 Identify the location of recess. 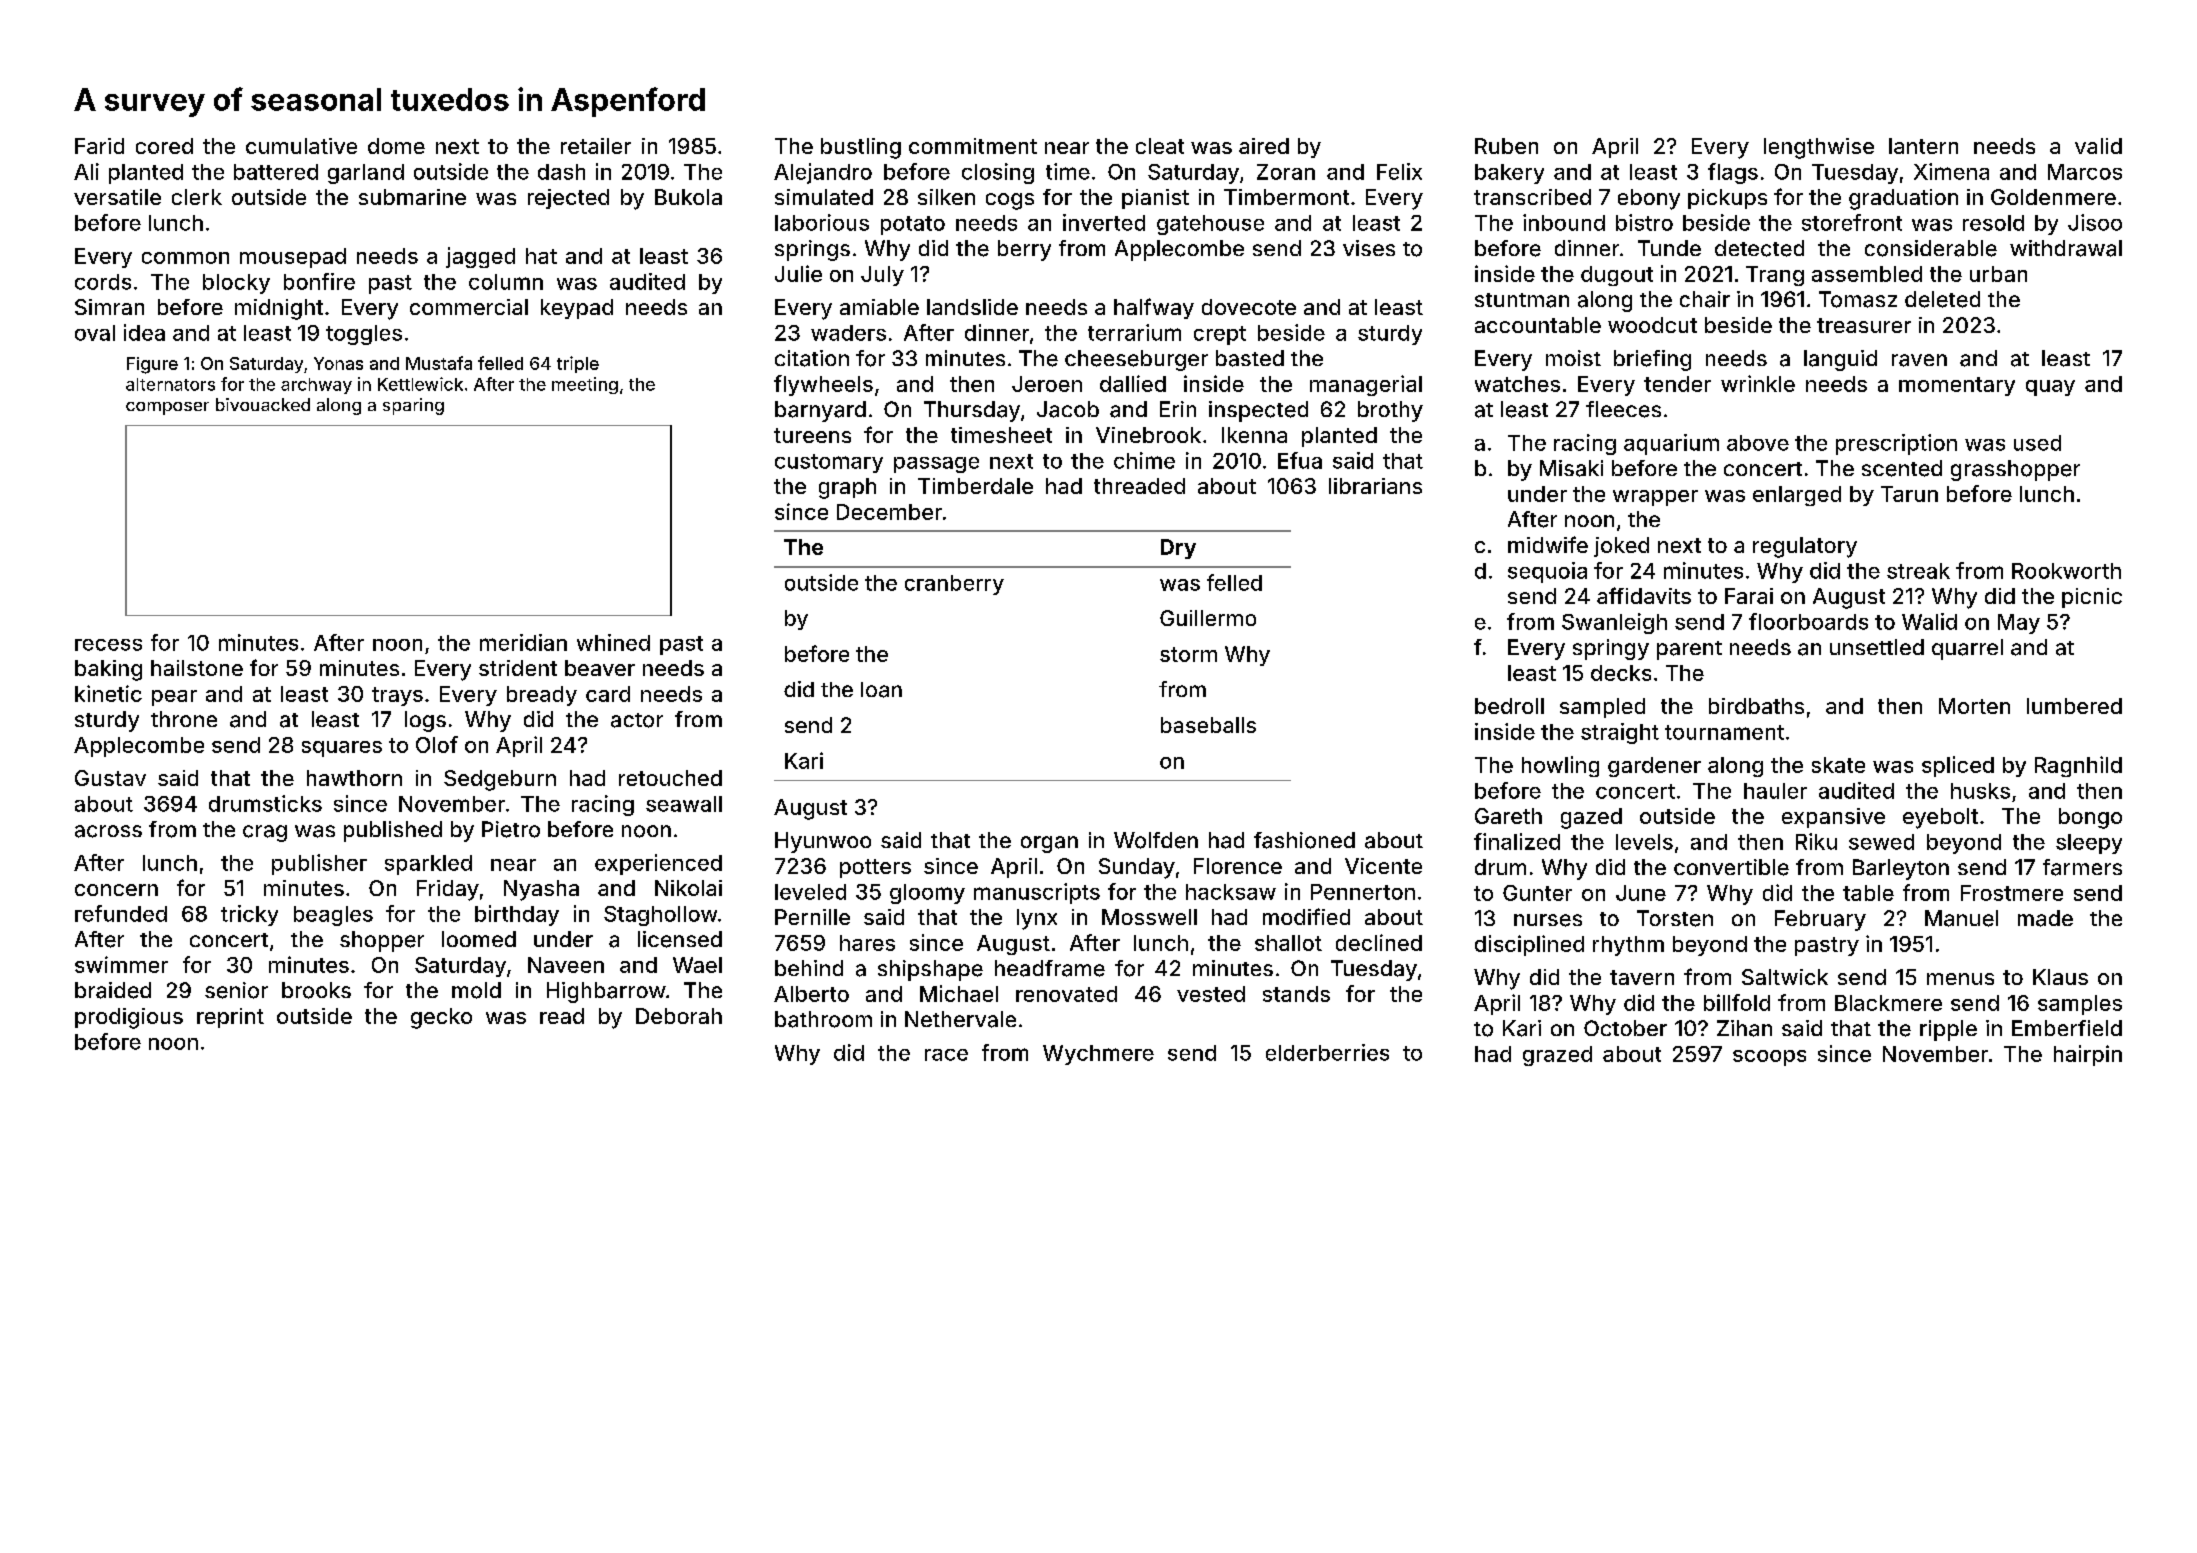
(108, 645).
